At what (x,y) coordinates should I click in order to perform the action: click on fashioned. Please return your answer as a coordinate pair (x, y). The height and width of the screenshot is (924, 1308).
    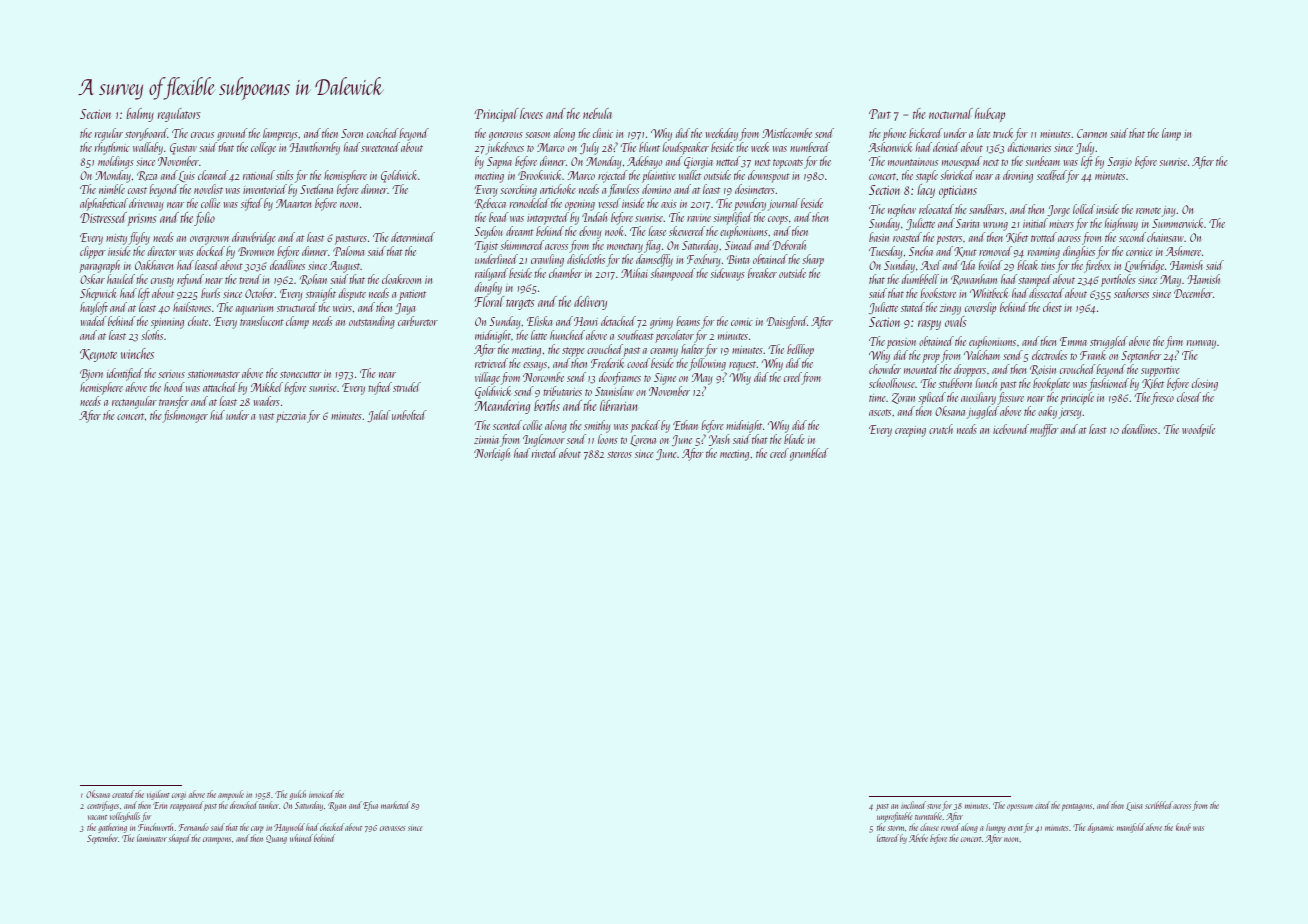
    Looking at the image, I should click on (1108, 384).
